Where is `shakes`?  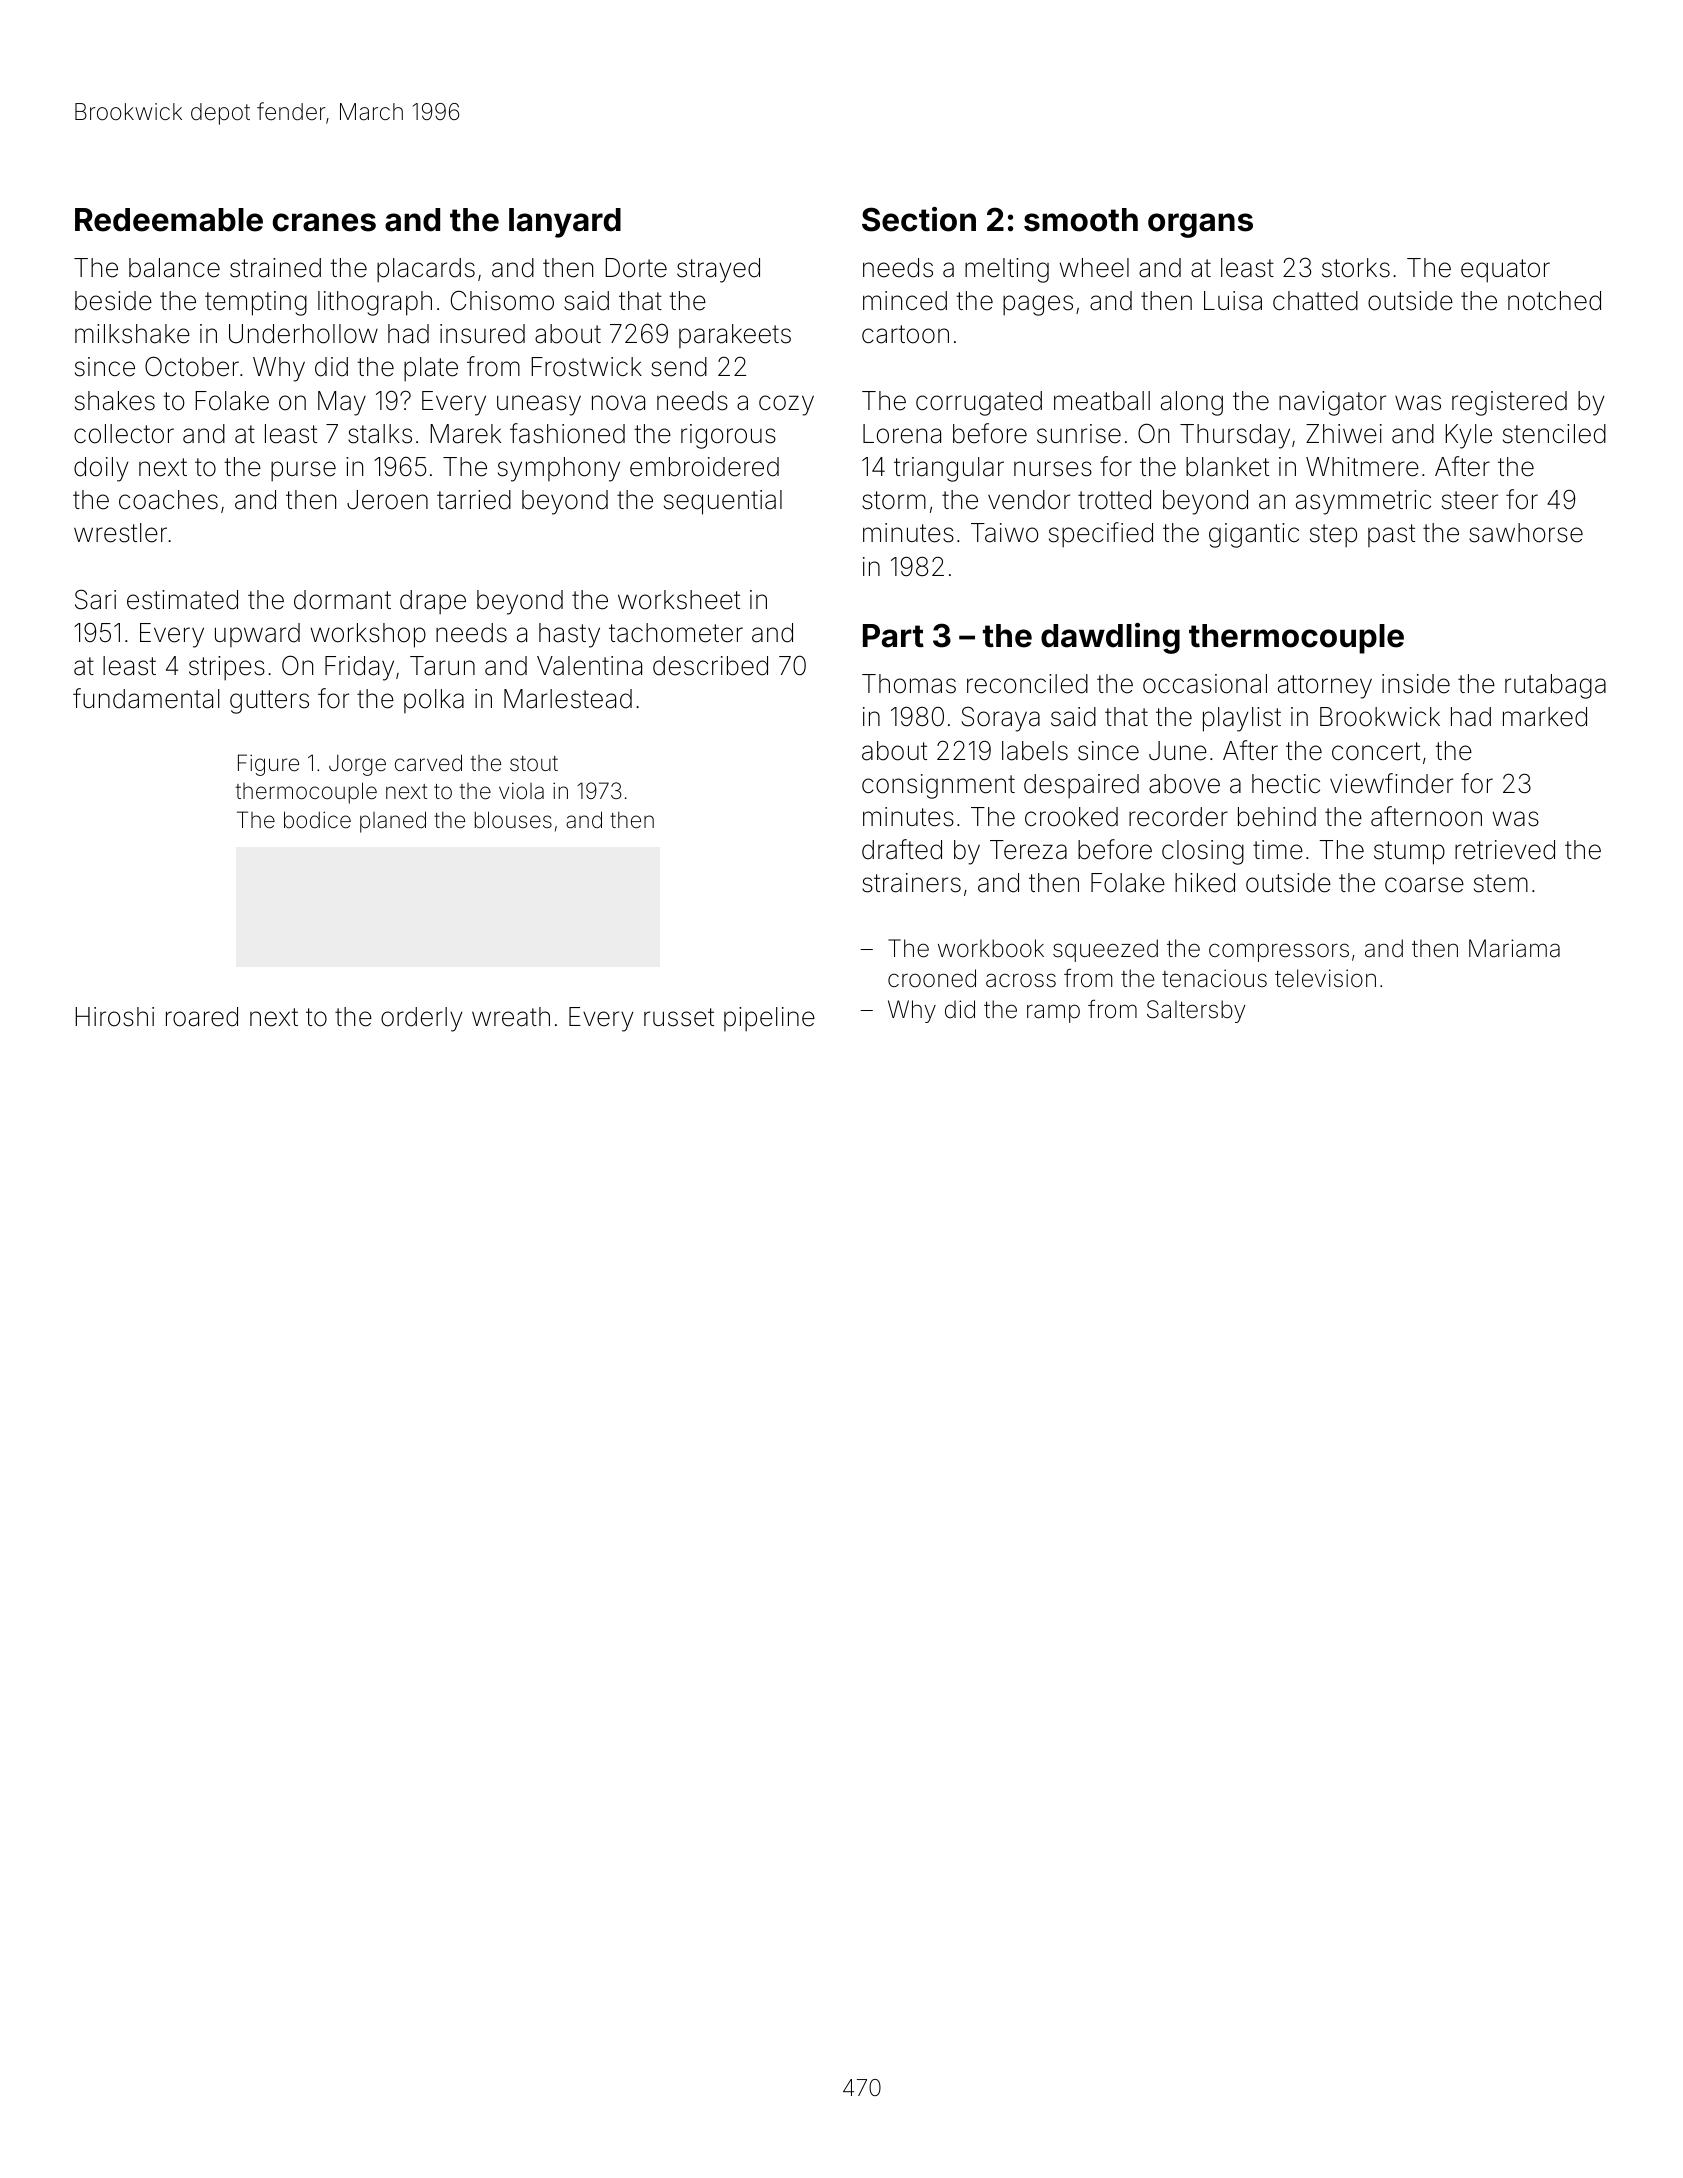
shakes is located at coordinates (115, 401).
